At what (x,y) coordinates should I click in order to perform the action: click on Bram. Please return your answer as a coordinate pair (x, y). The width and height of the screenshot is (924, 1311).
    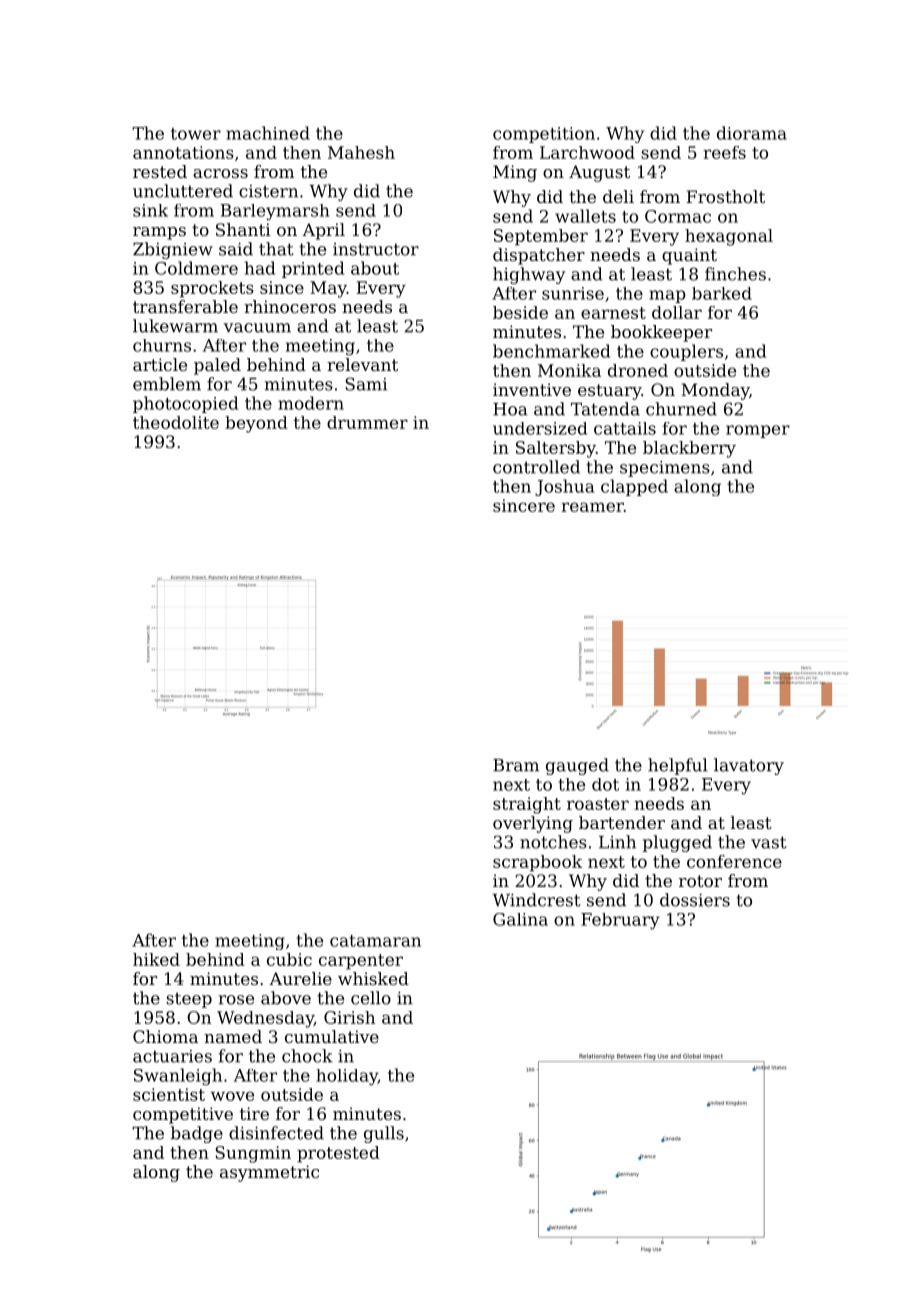
    Looking at the image, I should click on (516, 765).
